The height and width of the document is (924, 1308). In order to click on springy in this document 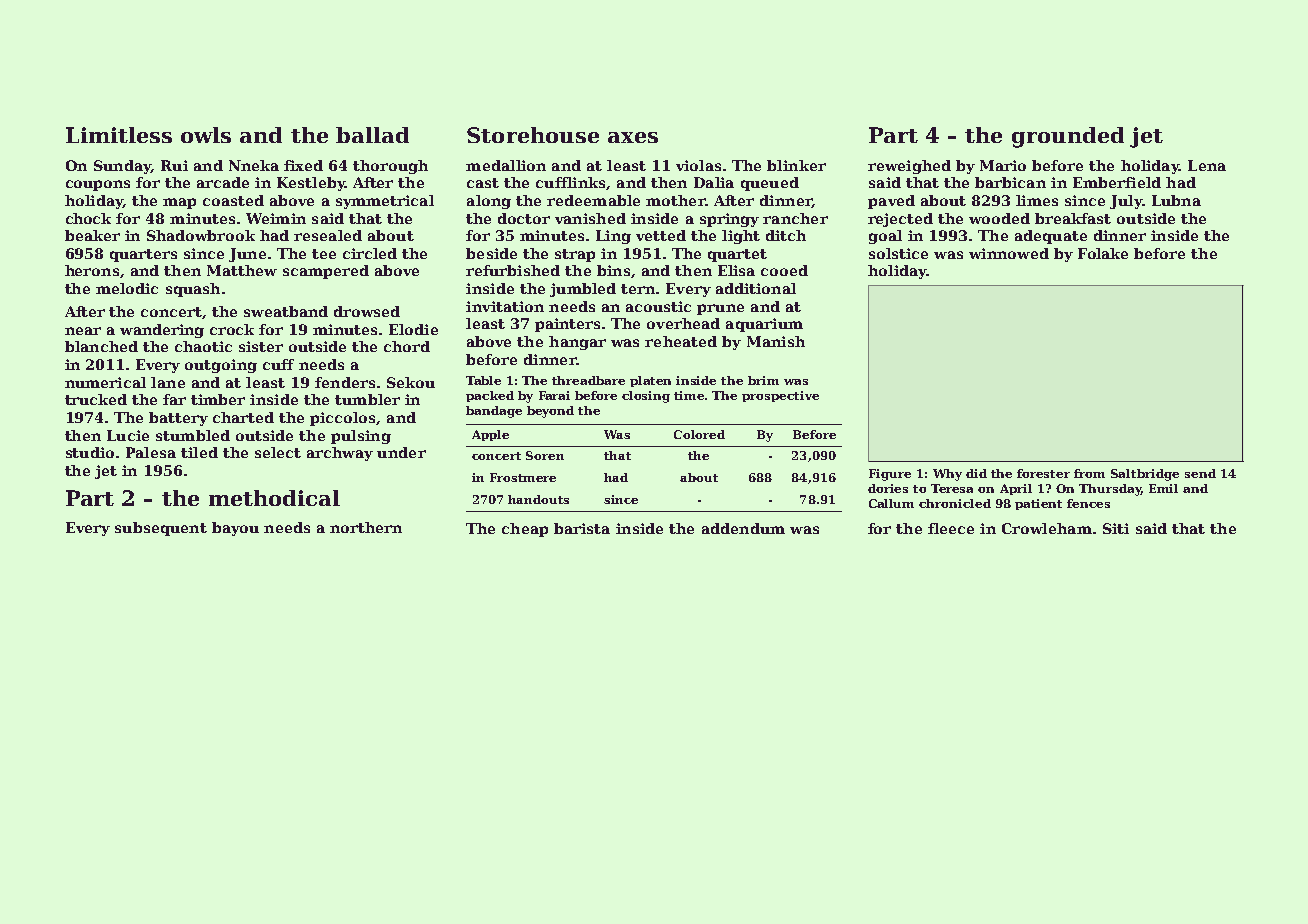, I will do `click(729, 220)`.
